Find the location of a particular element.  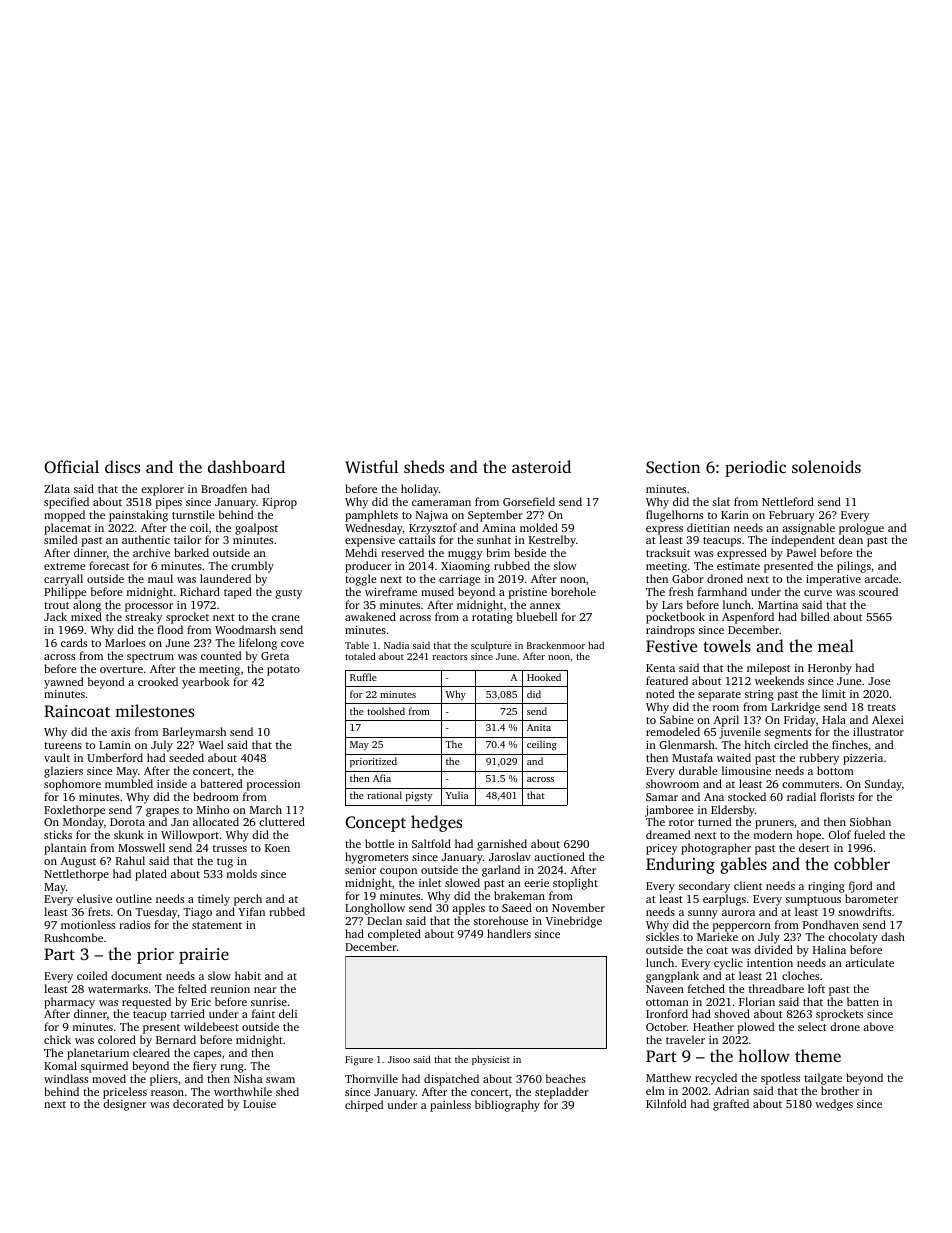

squirmed is located at coordinates (104, 1067).
